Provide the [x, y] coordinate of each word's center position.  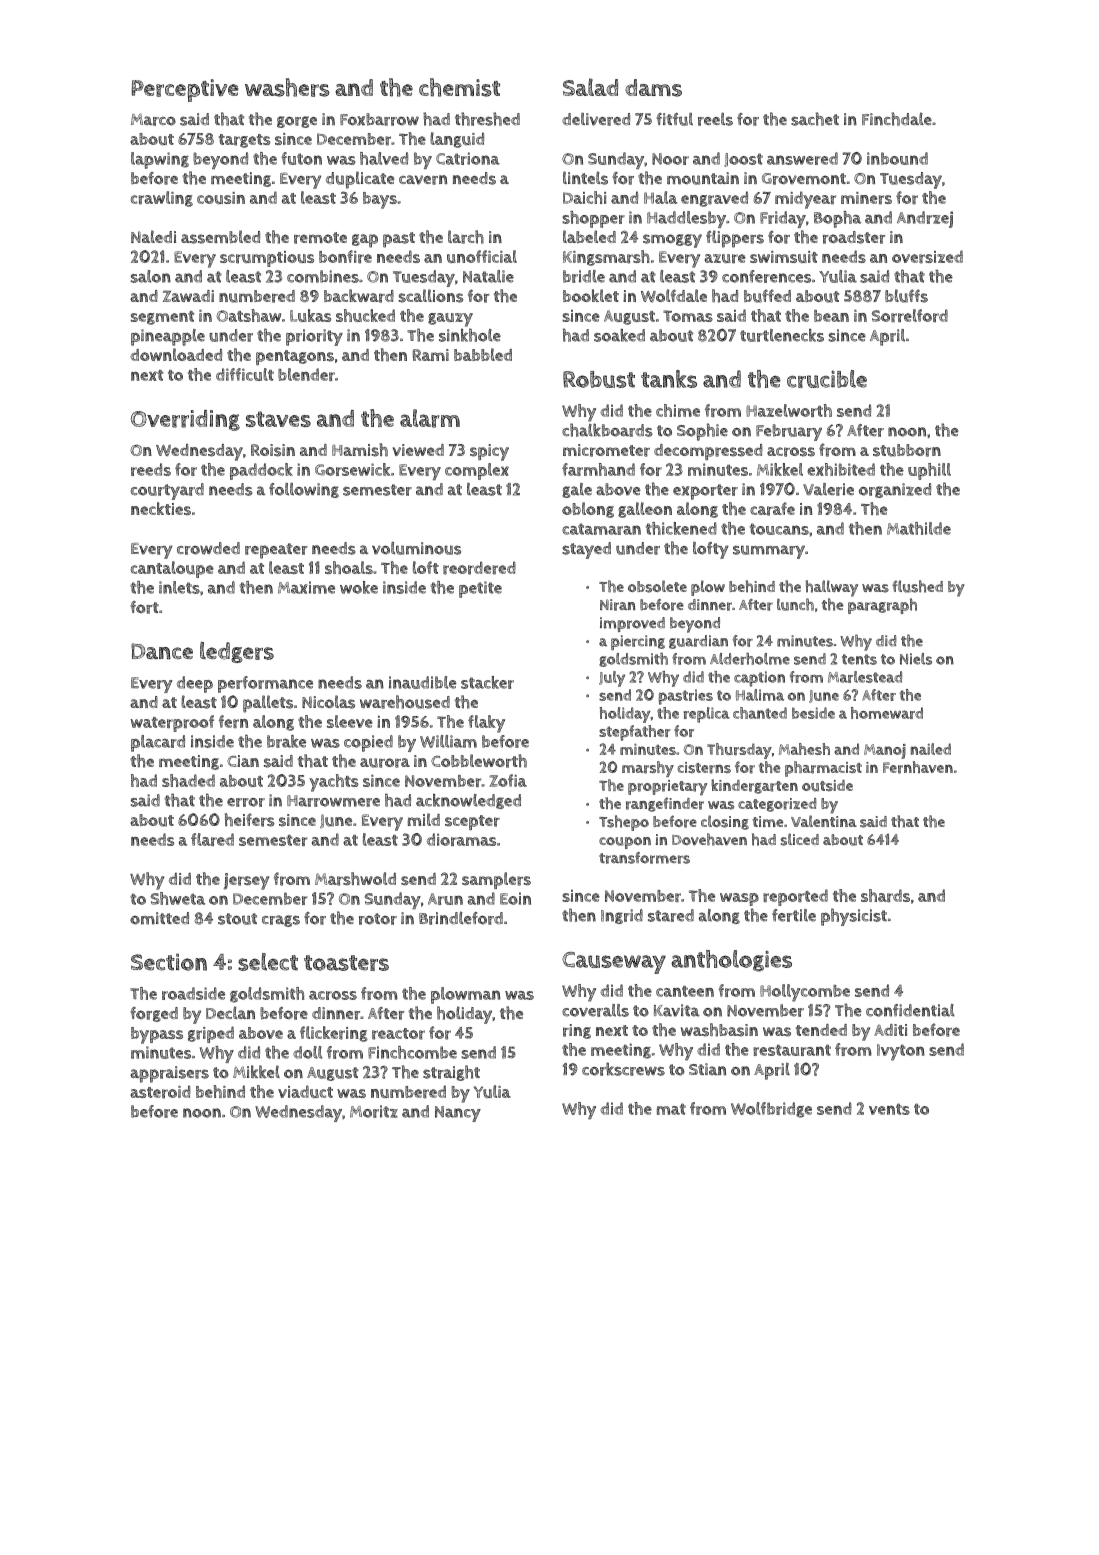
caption [759, 679]
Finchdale [897, 119]
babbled [483, 354]
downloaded [176, 354]
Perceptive [185, 90]
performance [265, 684]
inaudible [423, 682]
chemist [459, 87]
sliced [800, 839]
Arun [445, 899]
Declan [230, 1012]
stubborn [907, 450]
